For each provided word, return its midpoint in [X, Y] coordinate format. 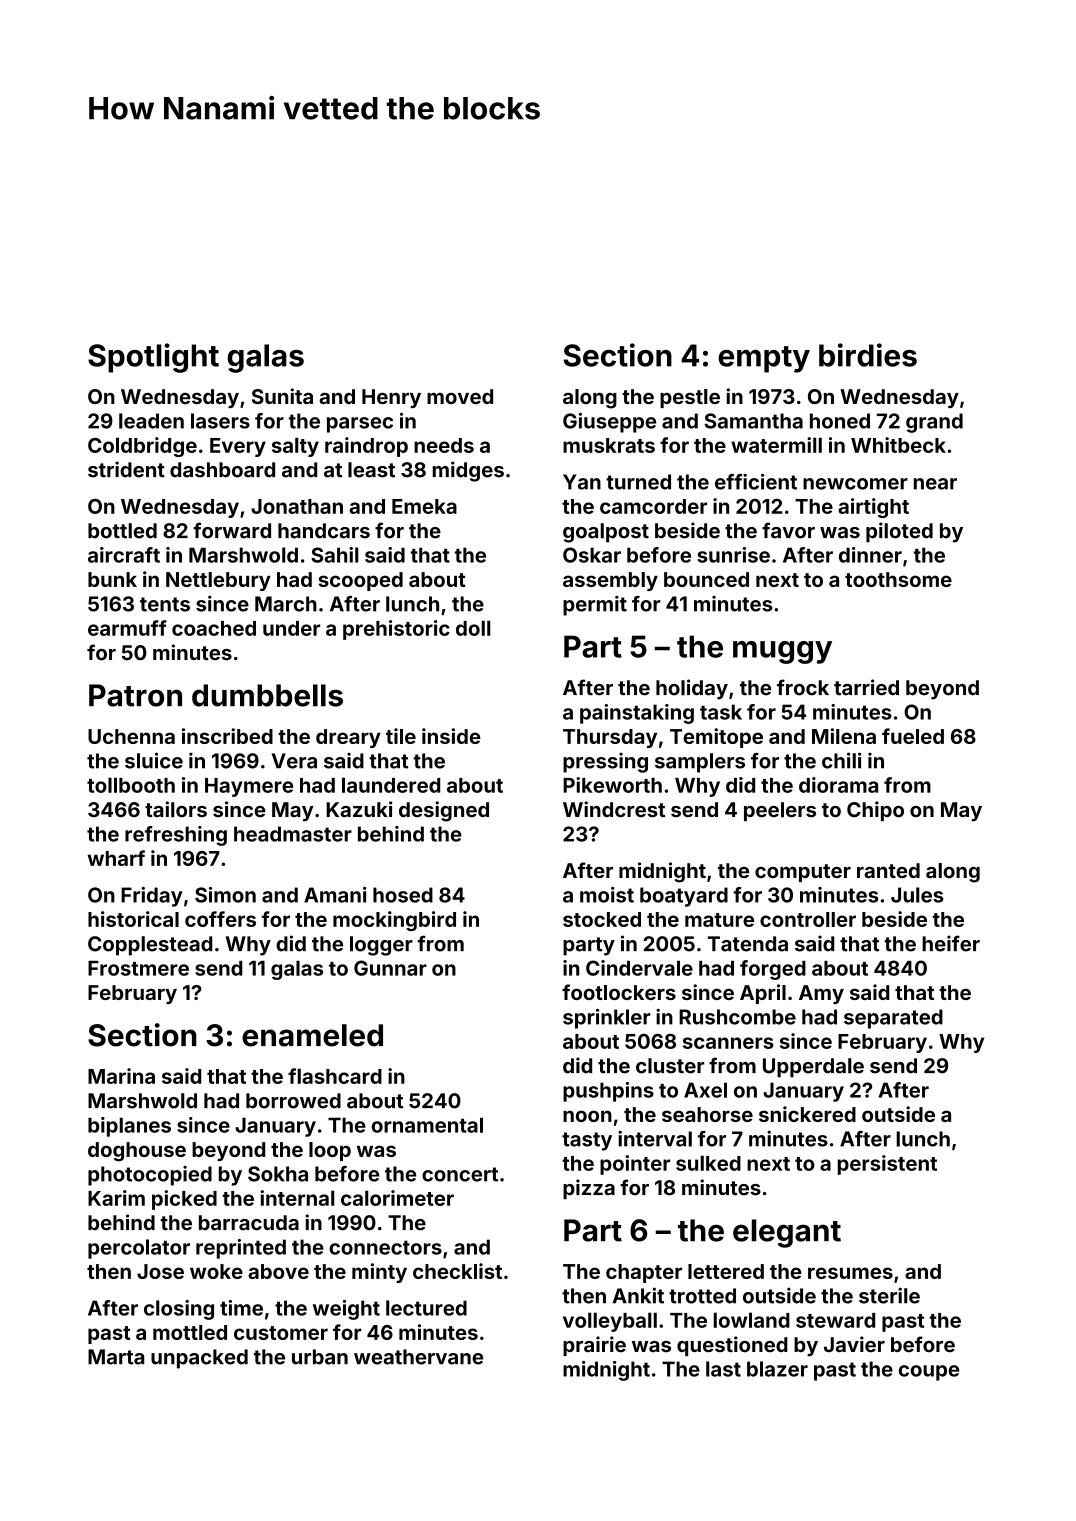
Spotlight [153, 358]
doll [473, 628]
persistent [887, 1165]
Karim [116, 1198]
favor [788, 530]
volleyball [610, 1322]
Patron [135, 695]
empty [764, 359]
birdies [868, 355]
